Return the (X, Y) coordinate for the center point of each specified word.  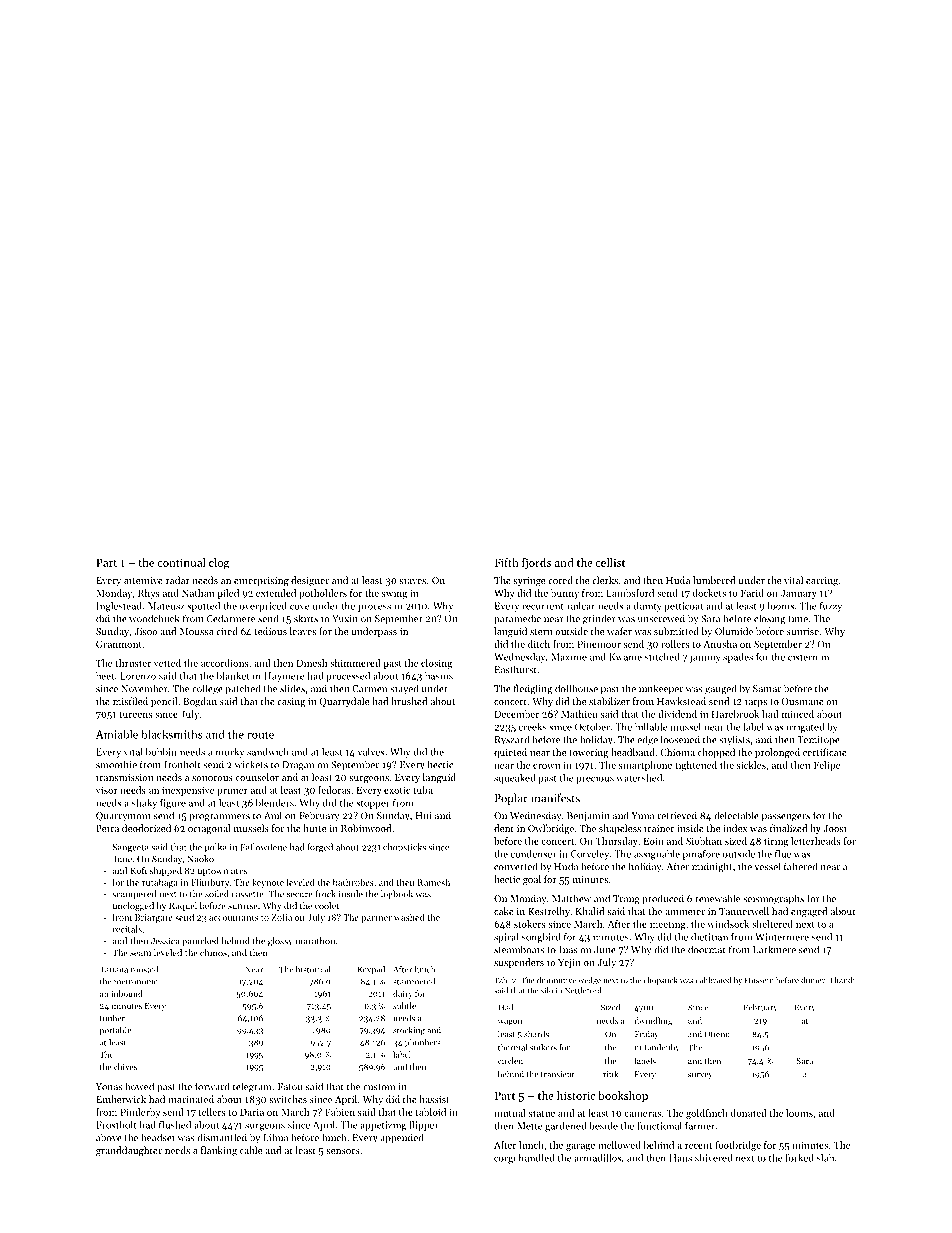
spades (738, 658)
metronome (136, 982)
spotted (203, 607)
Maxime (569, 657)
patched (242, 689)
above (109, 1137)
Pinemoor (599, 644)
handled (537, 1158)
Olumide (734, 631)
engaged (809, 912)
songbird (541, 938)
